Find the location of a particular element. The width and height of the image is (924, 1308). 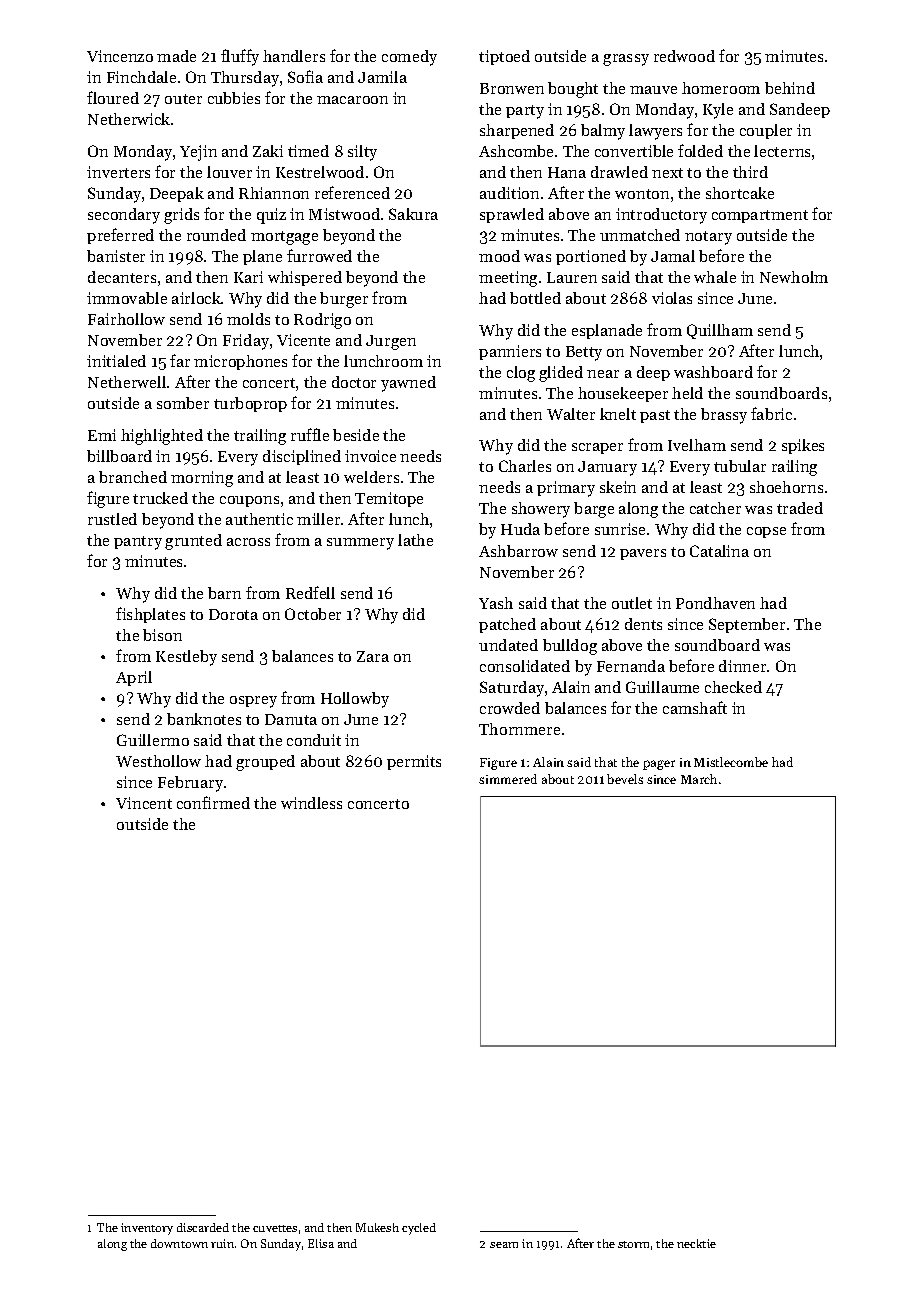

homeroom is located at coordinates (721, 88).
